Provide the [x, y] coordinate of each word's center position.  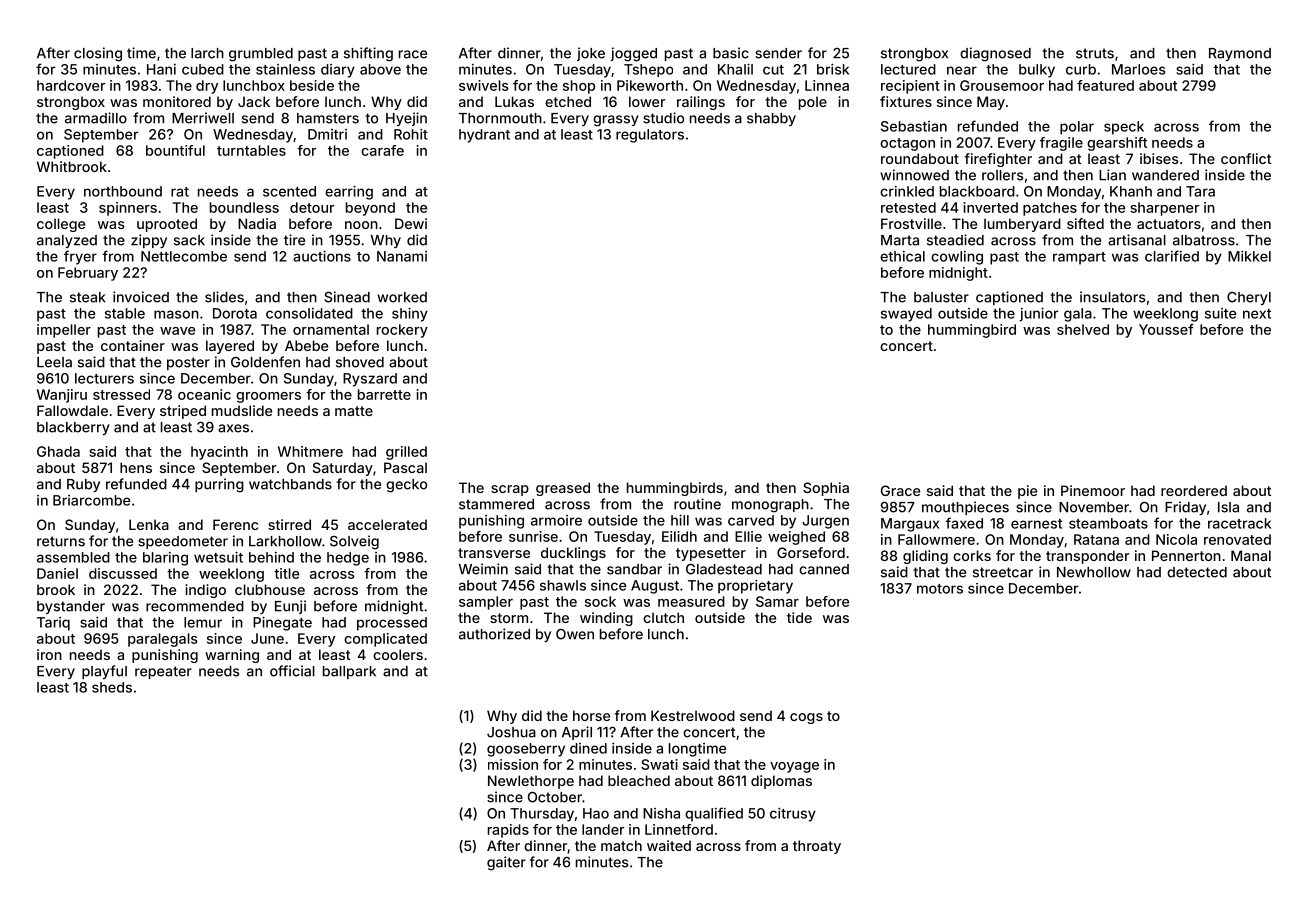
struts [1095, 53]
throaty [817, 847]
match [621, 845]
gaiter [506, 863]
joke [591, 54]
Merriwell [203, 118]
